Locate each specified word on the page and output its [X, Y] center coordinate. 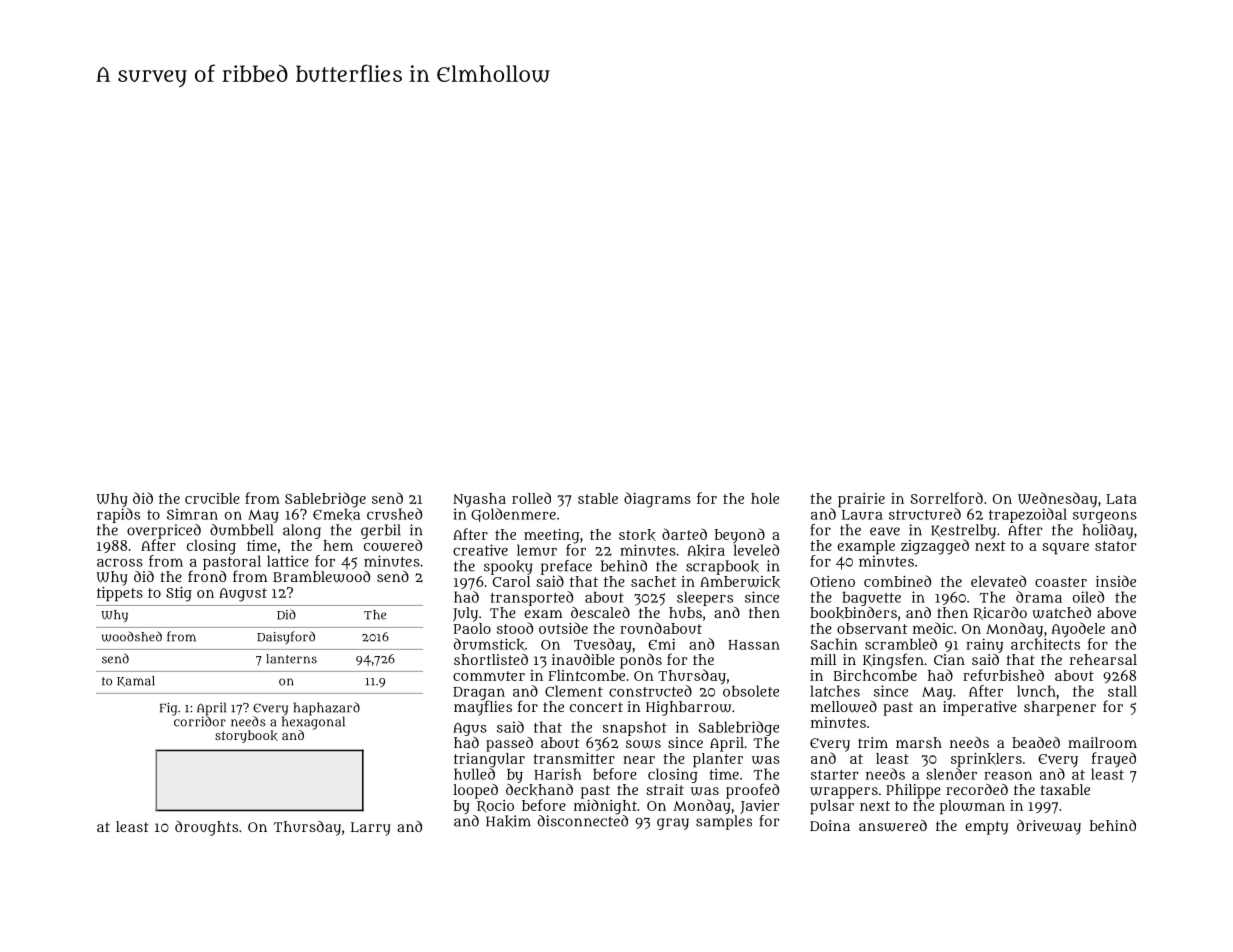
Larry [371, 829]
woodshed [132, 636]
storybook [246, 736]
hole [765, 498]
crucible [212, 498]
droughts [206, 828]
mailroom [1102, 742]
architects [1045, 644]
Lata [1121, 499]
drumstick [489, 644]
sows [643, 744]
